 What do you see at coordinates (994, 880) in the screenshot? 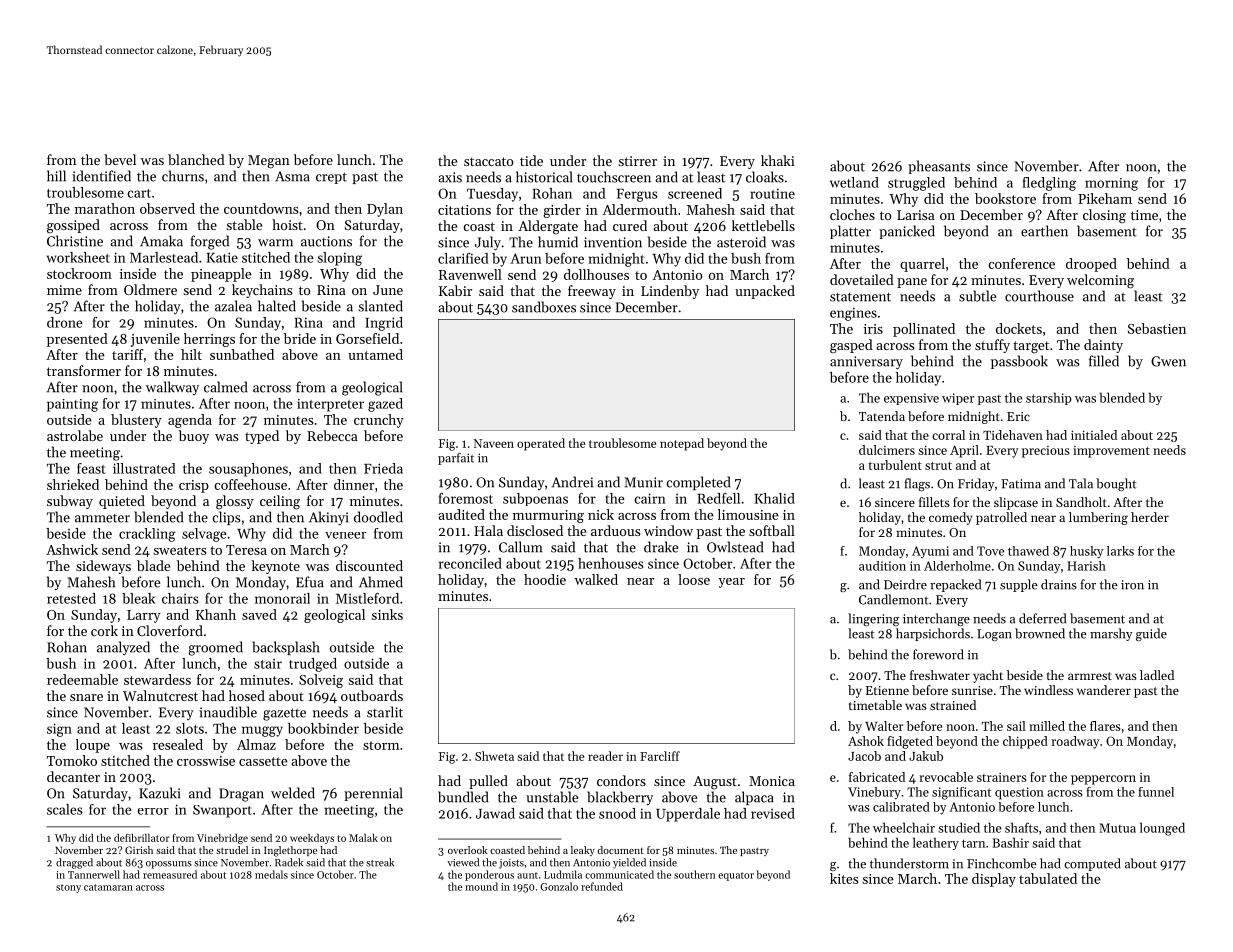
I see `display` at bounding box center [994, 880].
